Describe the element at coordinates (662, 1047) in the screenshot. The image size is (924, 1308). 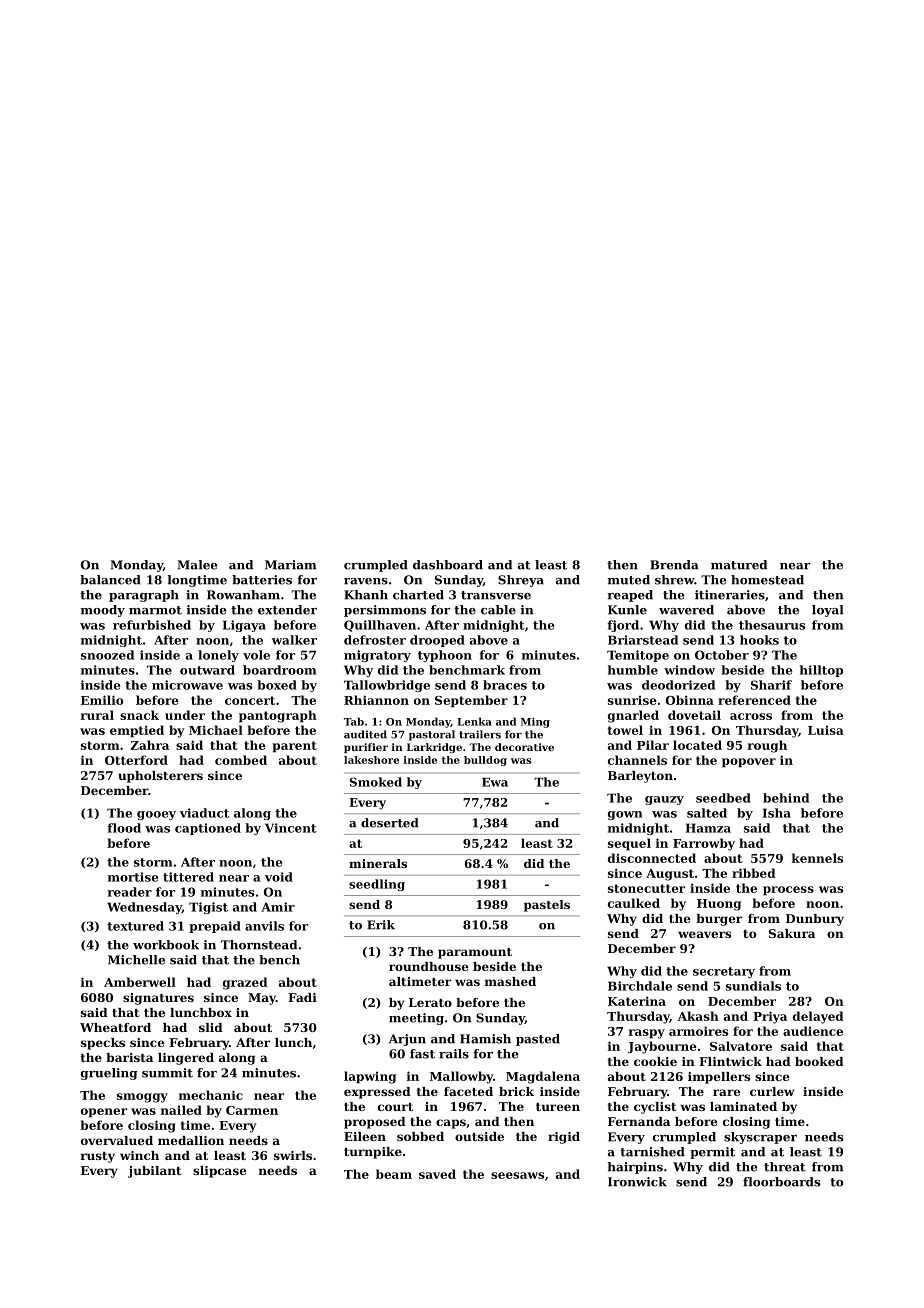
I see `Jaybourne` at that location.
